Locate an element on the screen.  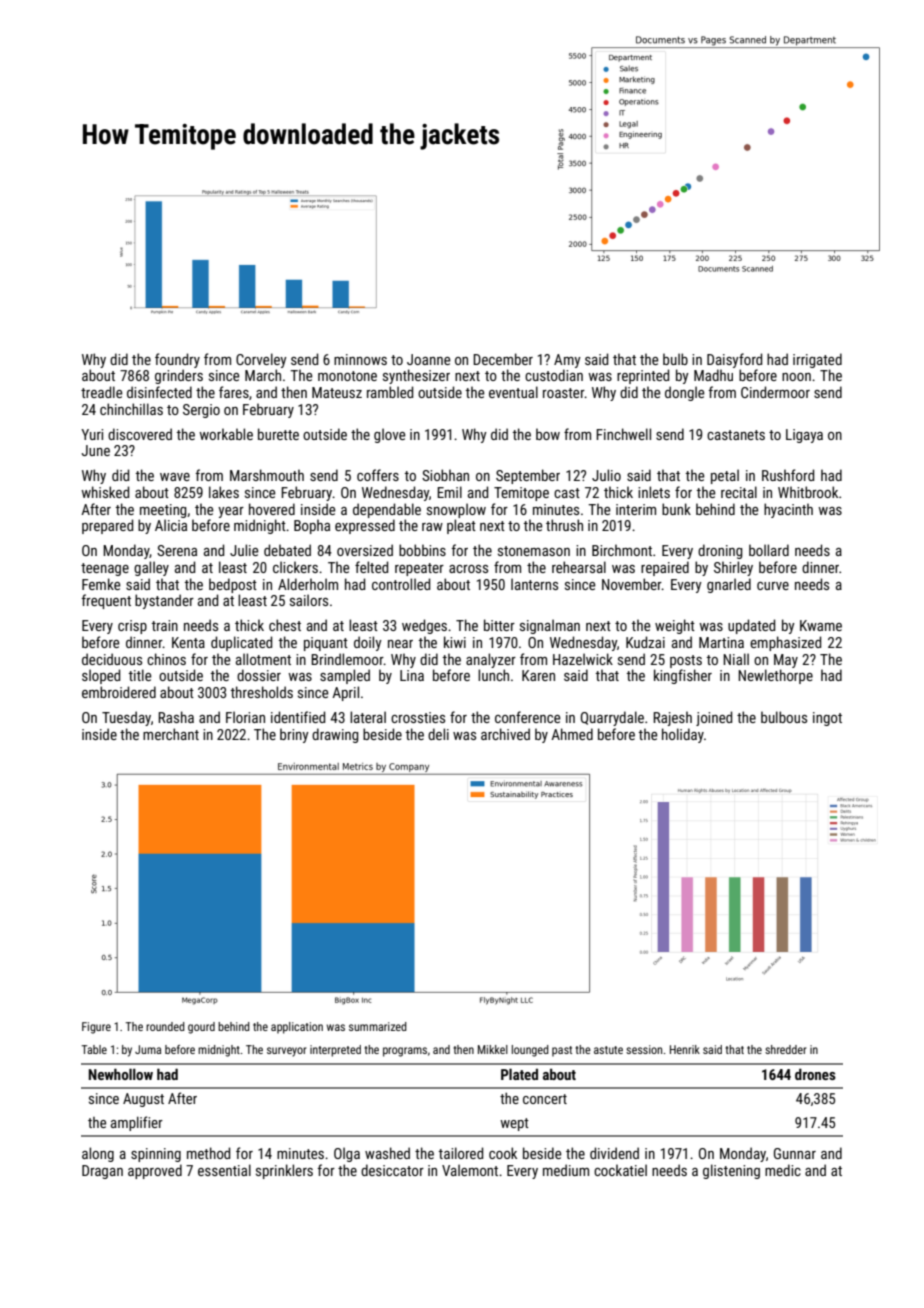
Julio is located at coordinates (606, 475).
